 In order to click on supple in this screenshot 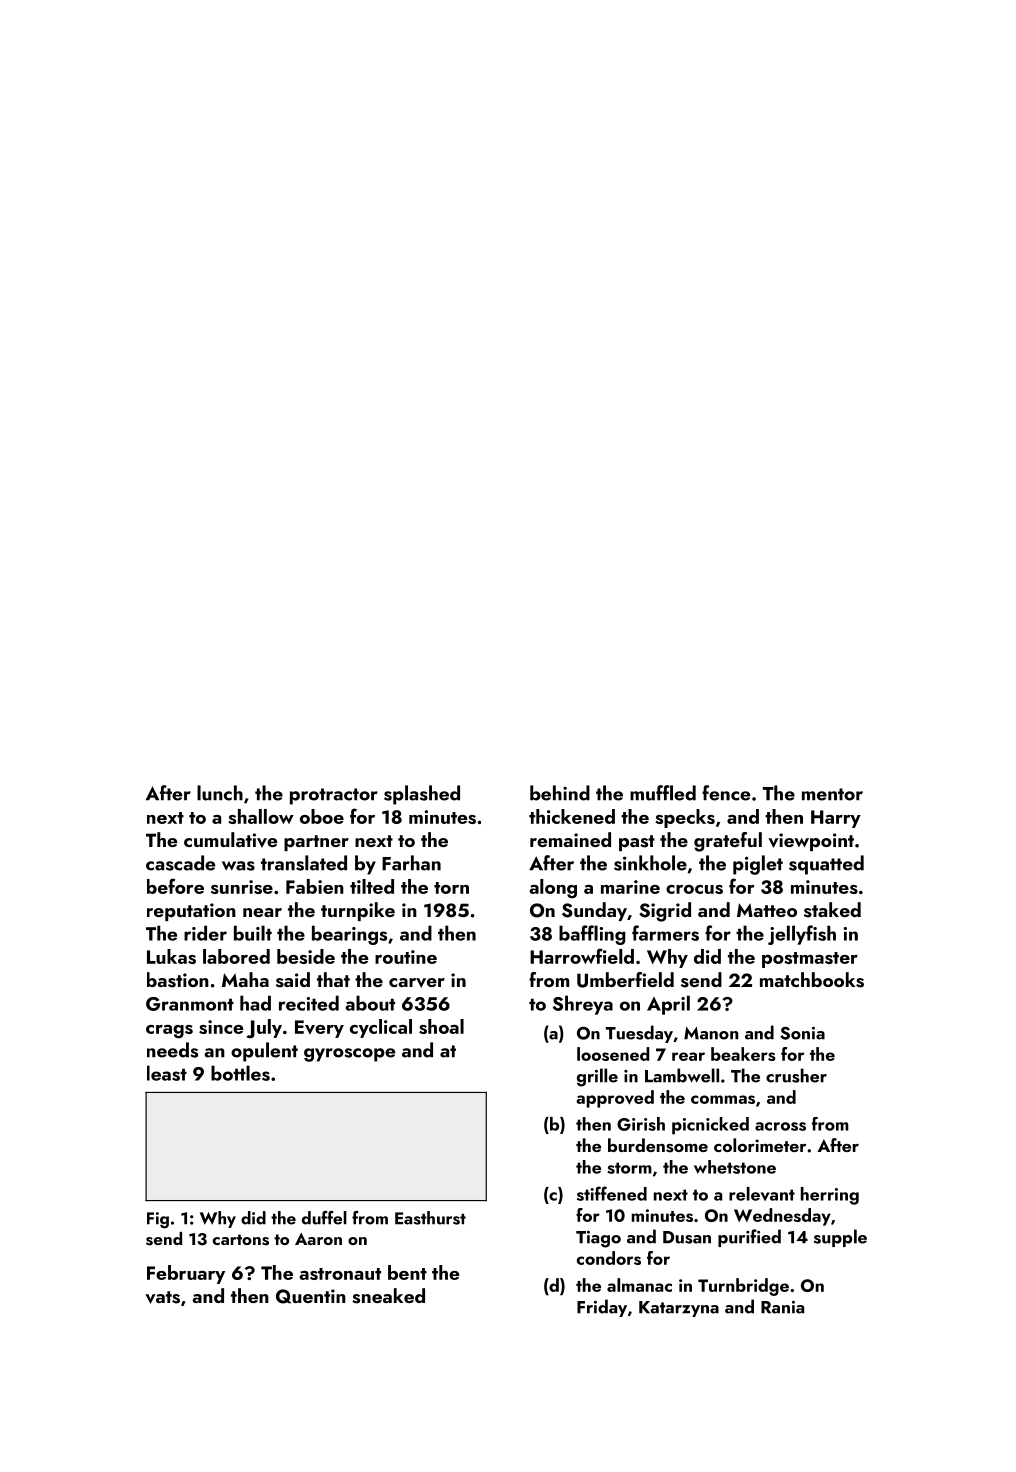, I will do `click(840, 1238)`.
